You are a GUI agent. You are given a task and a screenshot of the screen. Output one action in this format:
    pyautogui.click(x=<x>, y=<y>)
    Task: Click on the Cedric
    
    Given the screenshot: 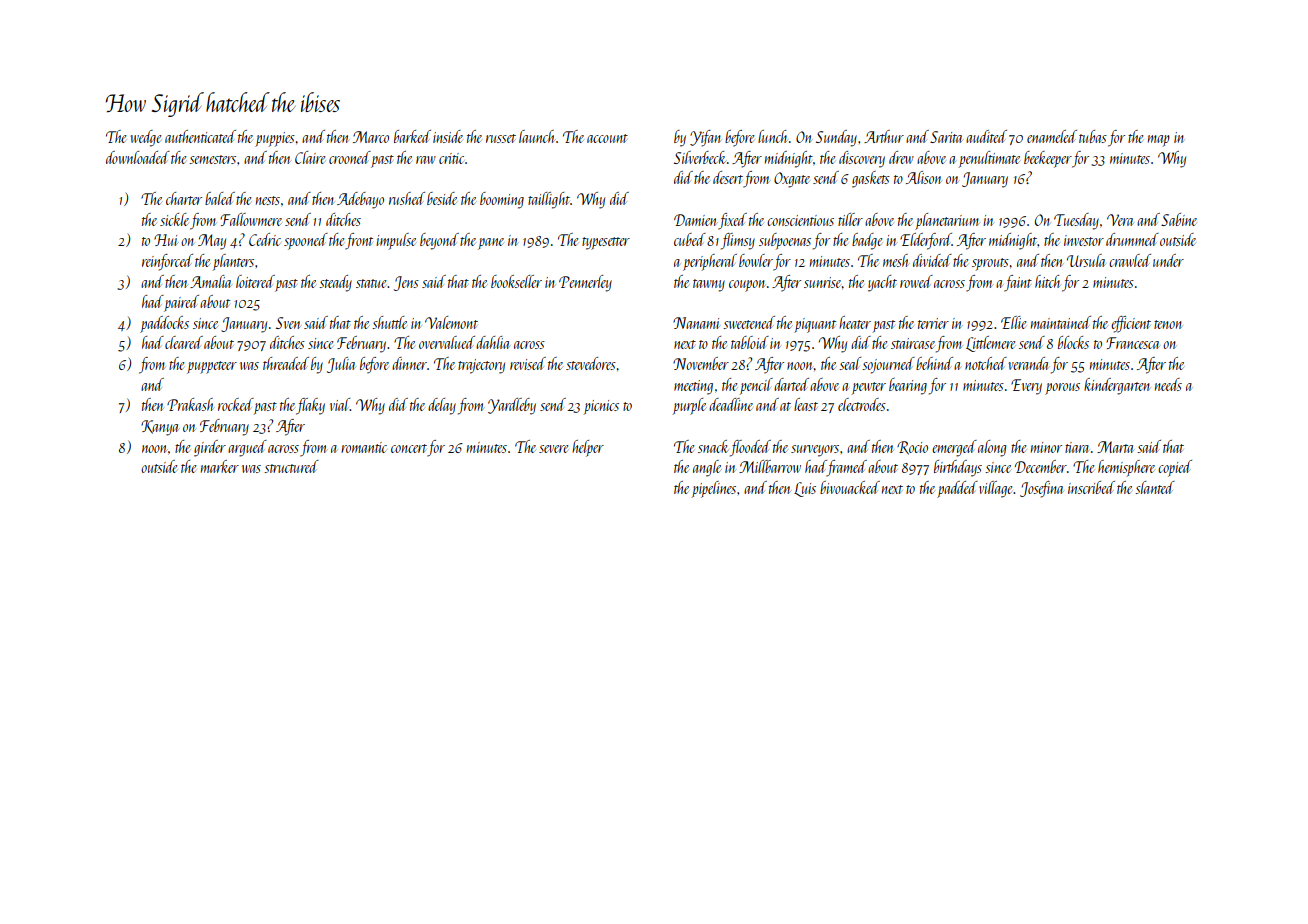 What is the action you would take?
    pyautogui.click(x=265, y=239)
